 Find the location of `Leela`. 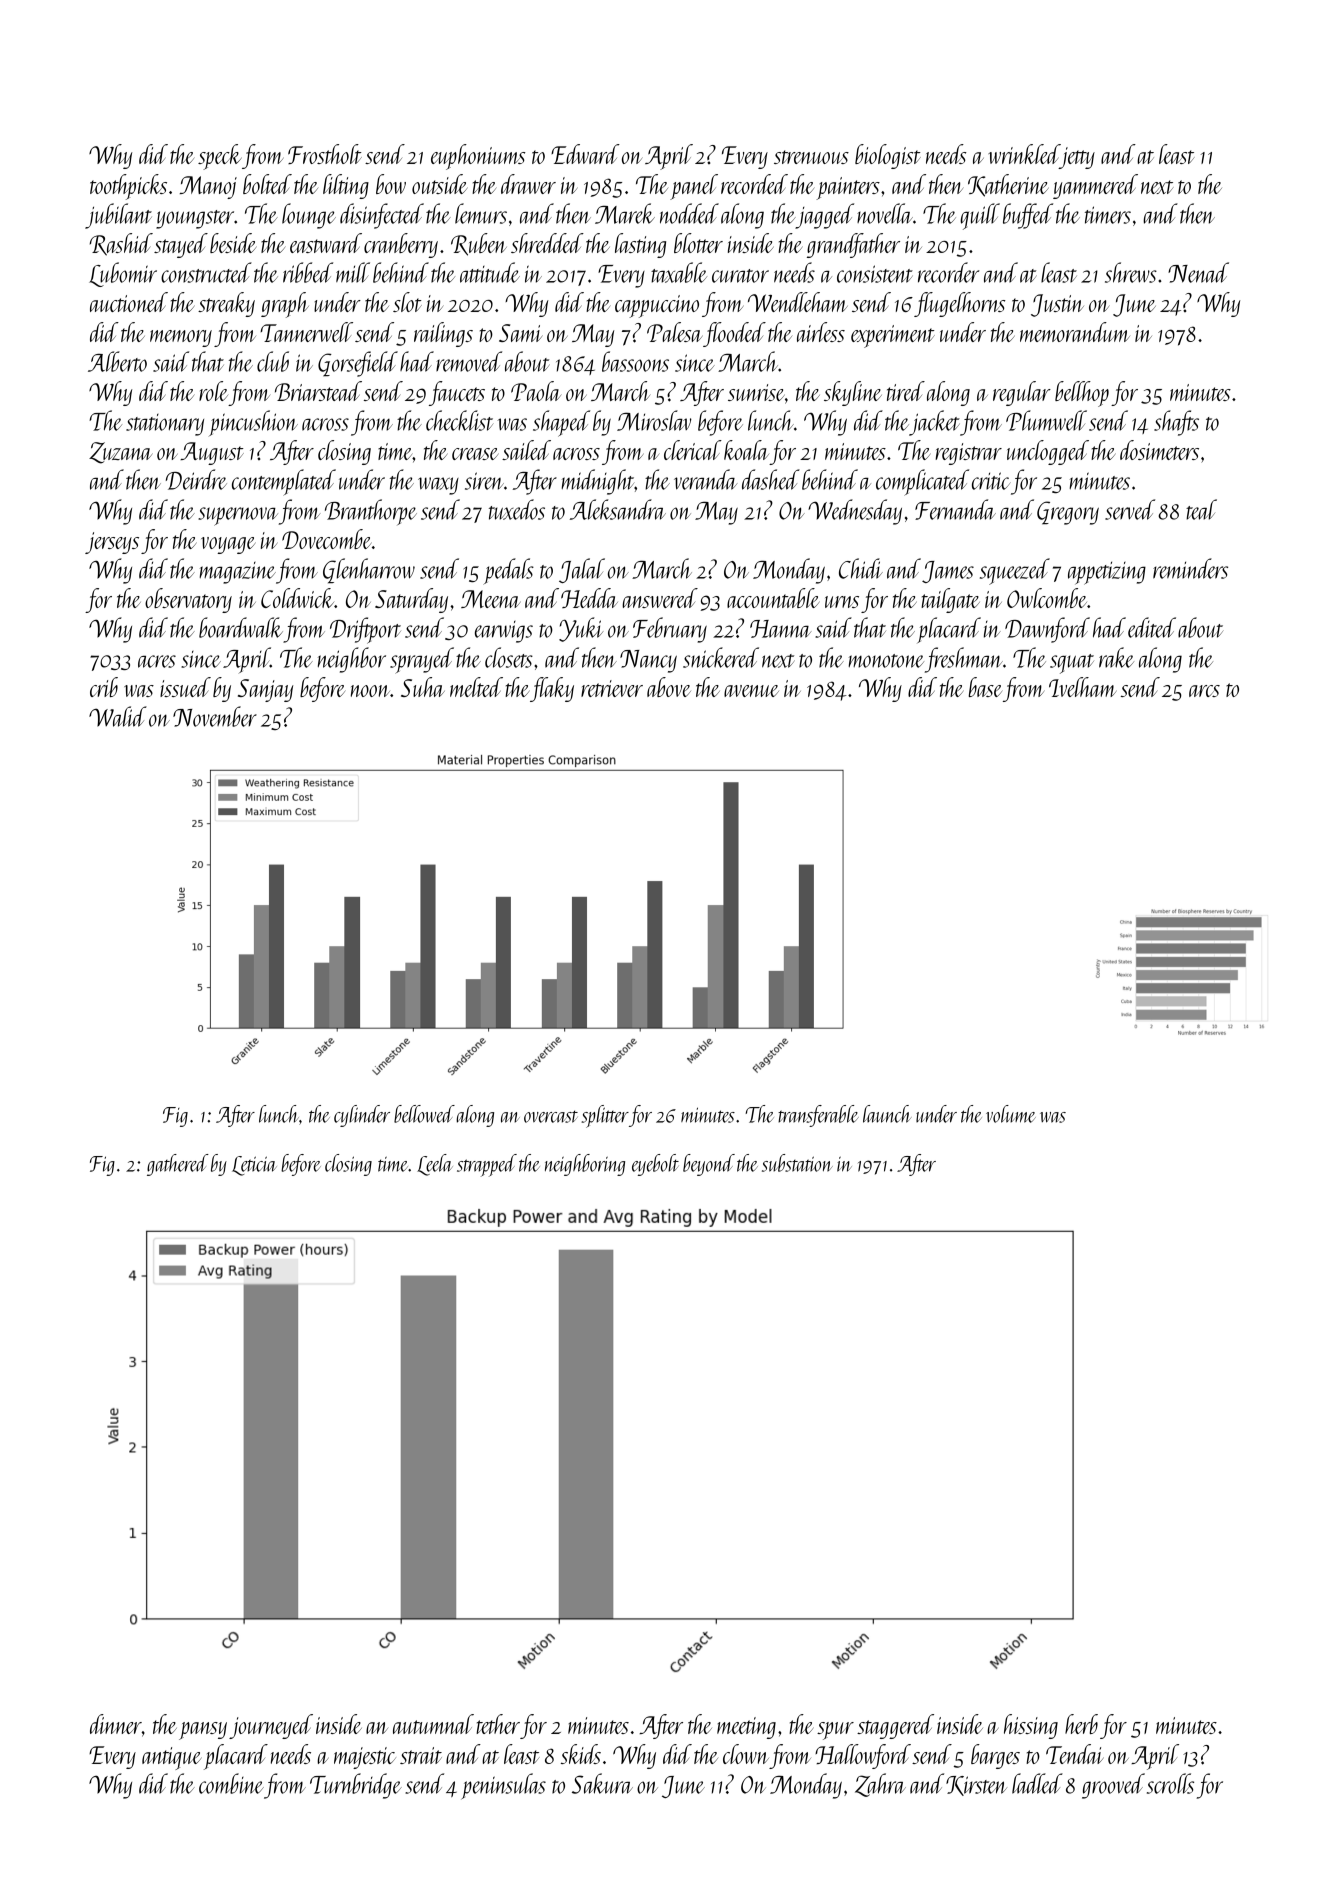

Leela is located at coordinates (435, 1165).
